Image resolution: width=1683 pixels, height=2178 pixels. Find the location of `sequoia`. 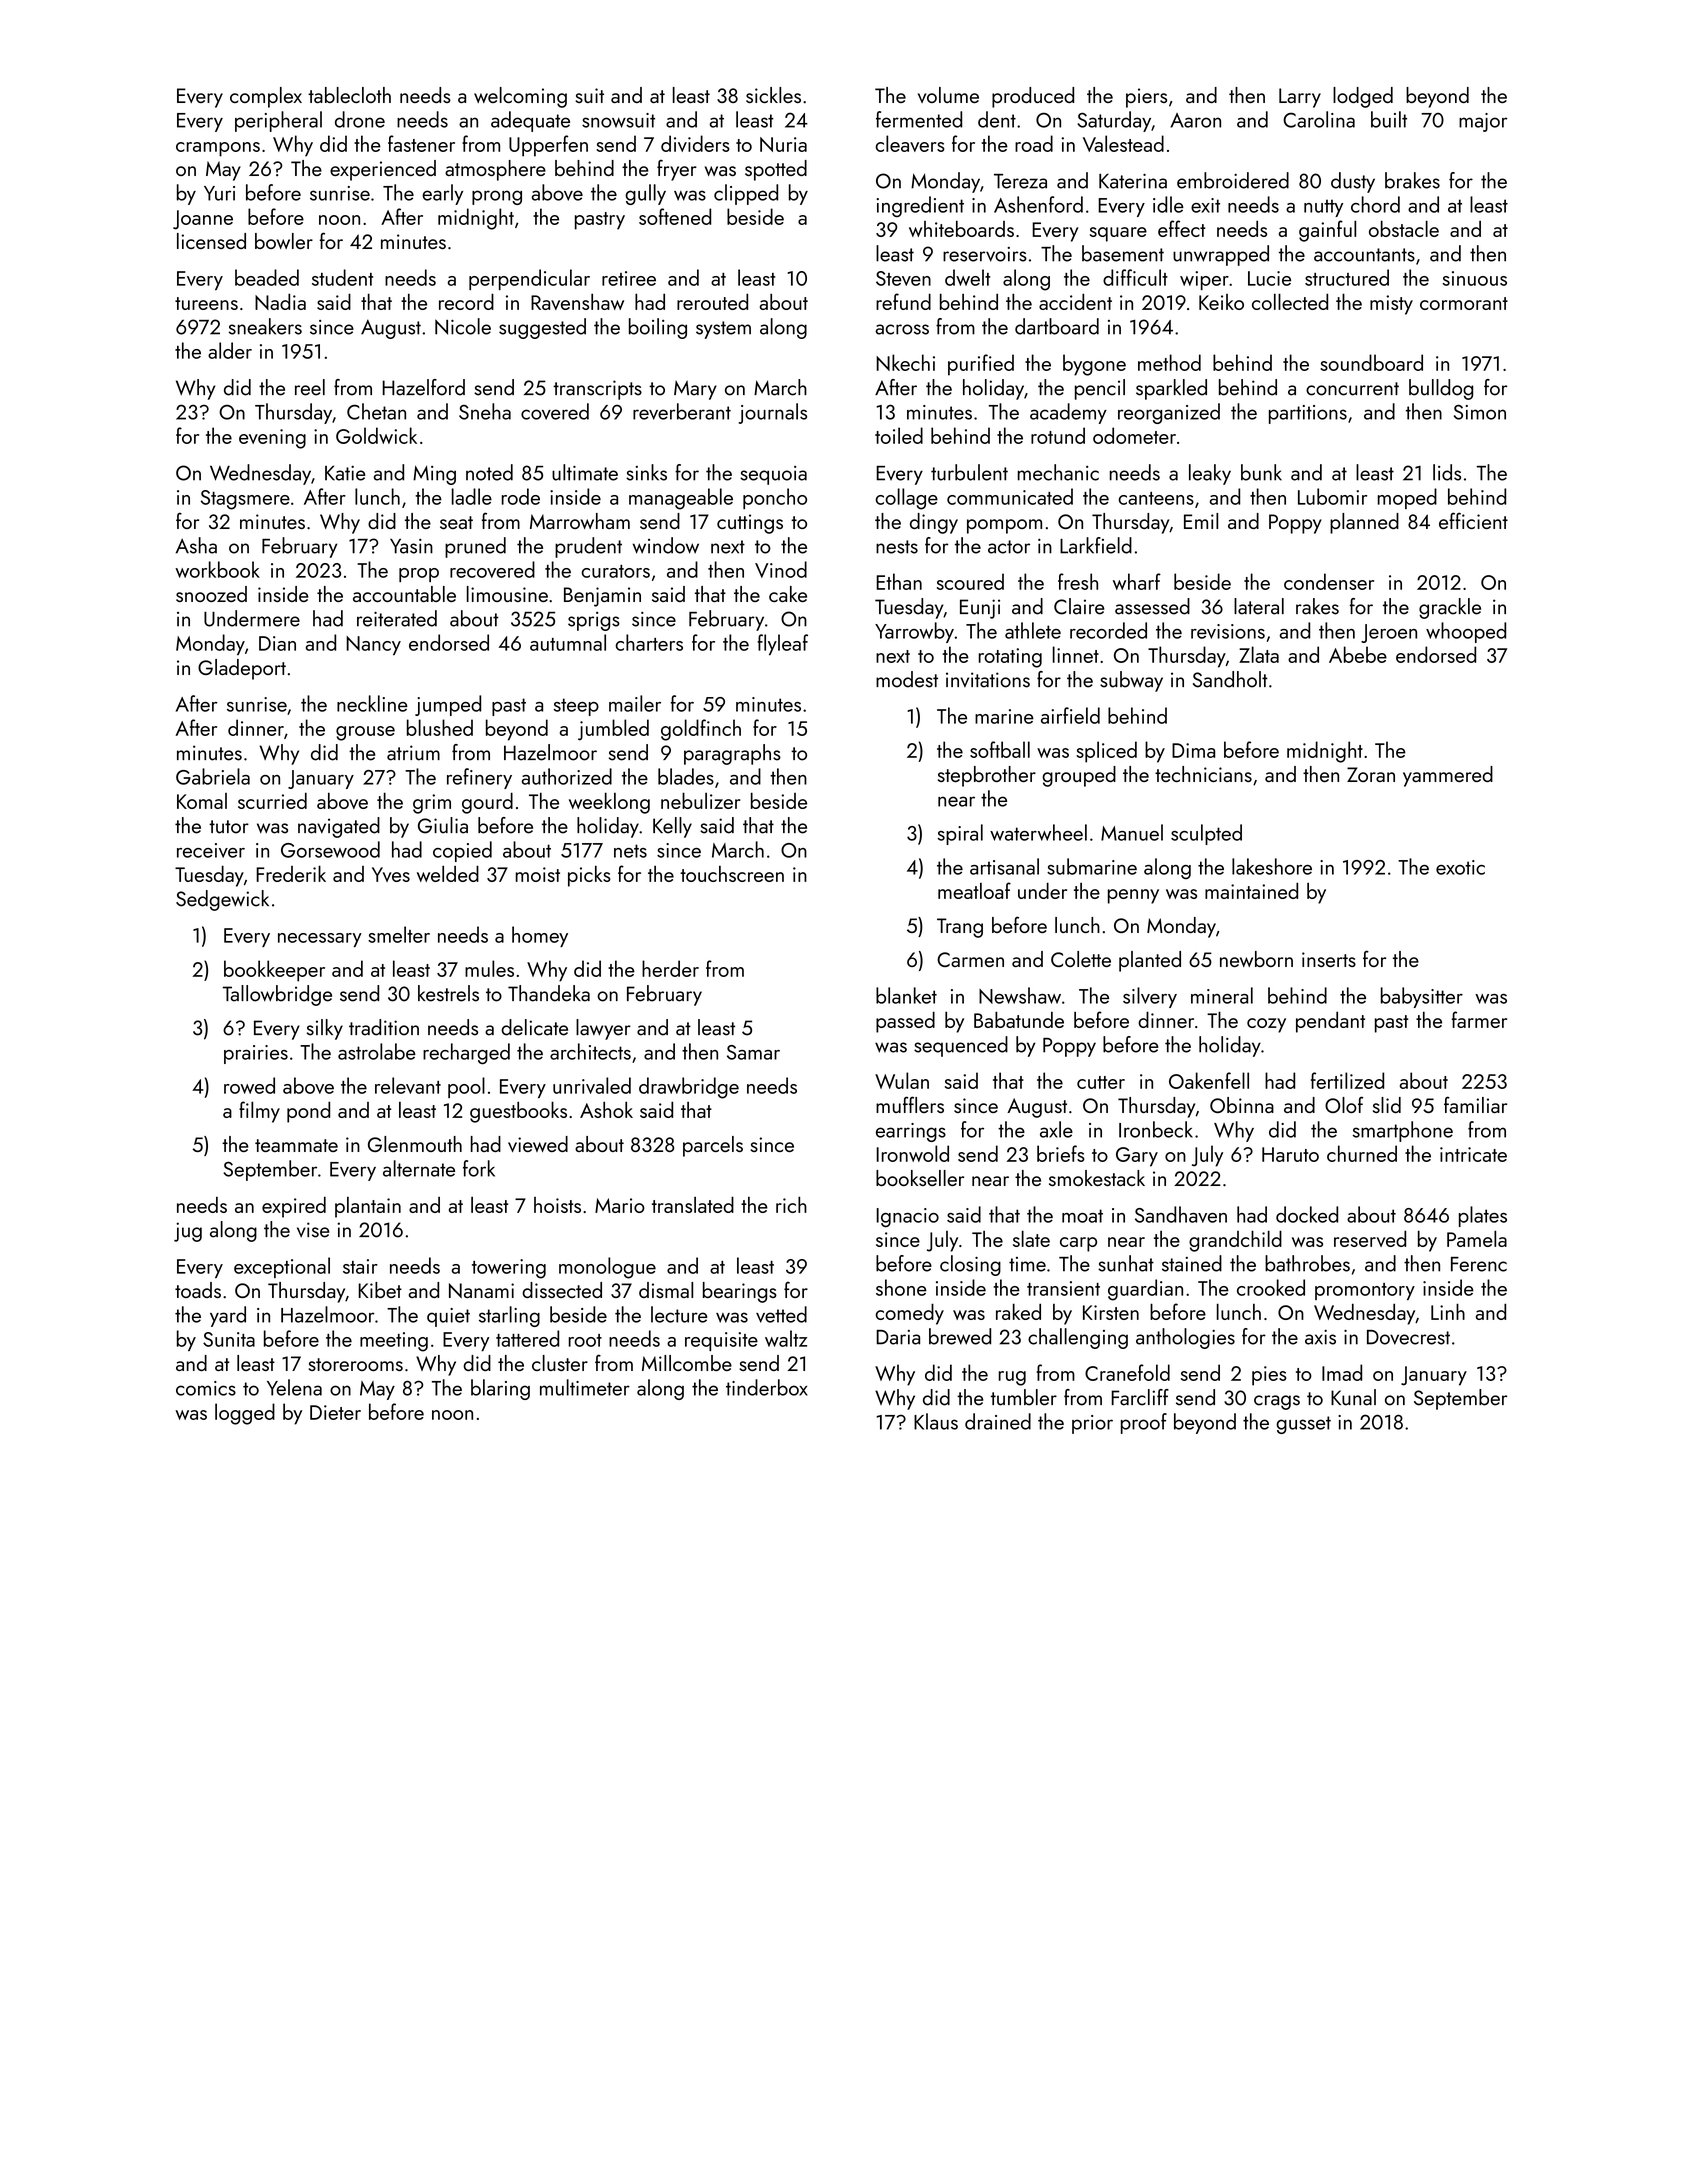

sequoia is located at coordinates (773, 475).
